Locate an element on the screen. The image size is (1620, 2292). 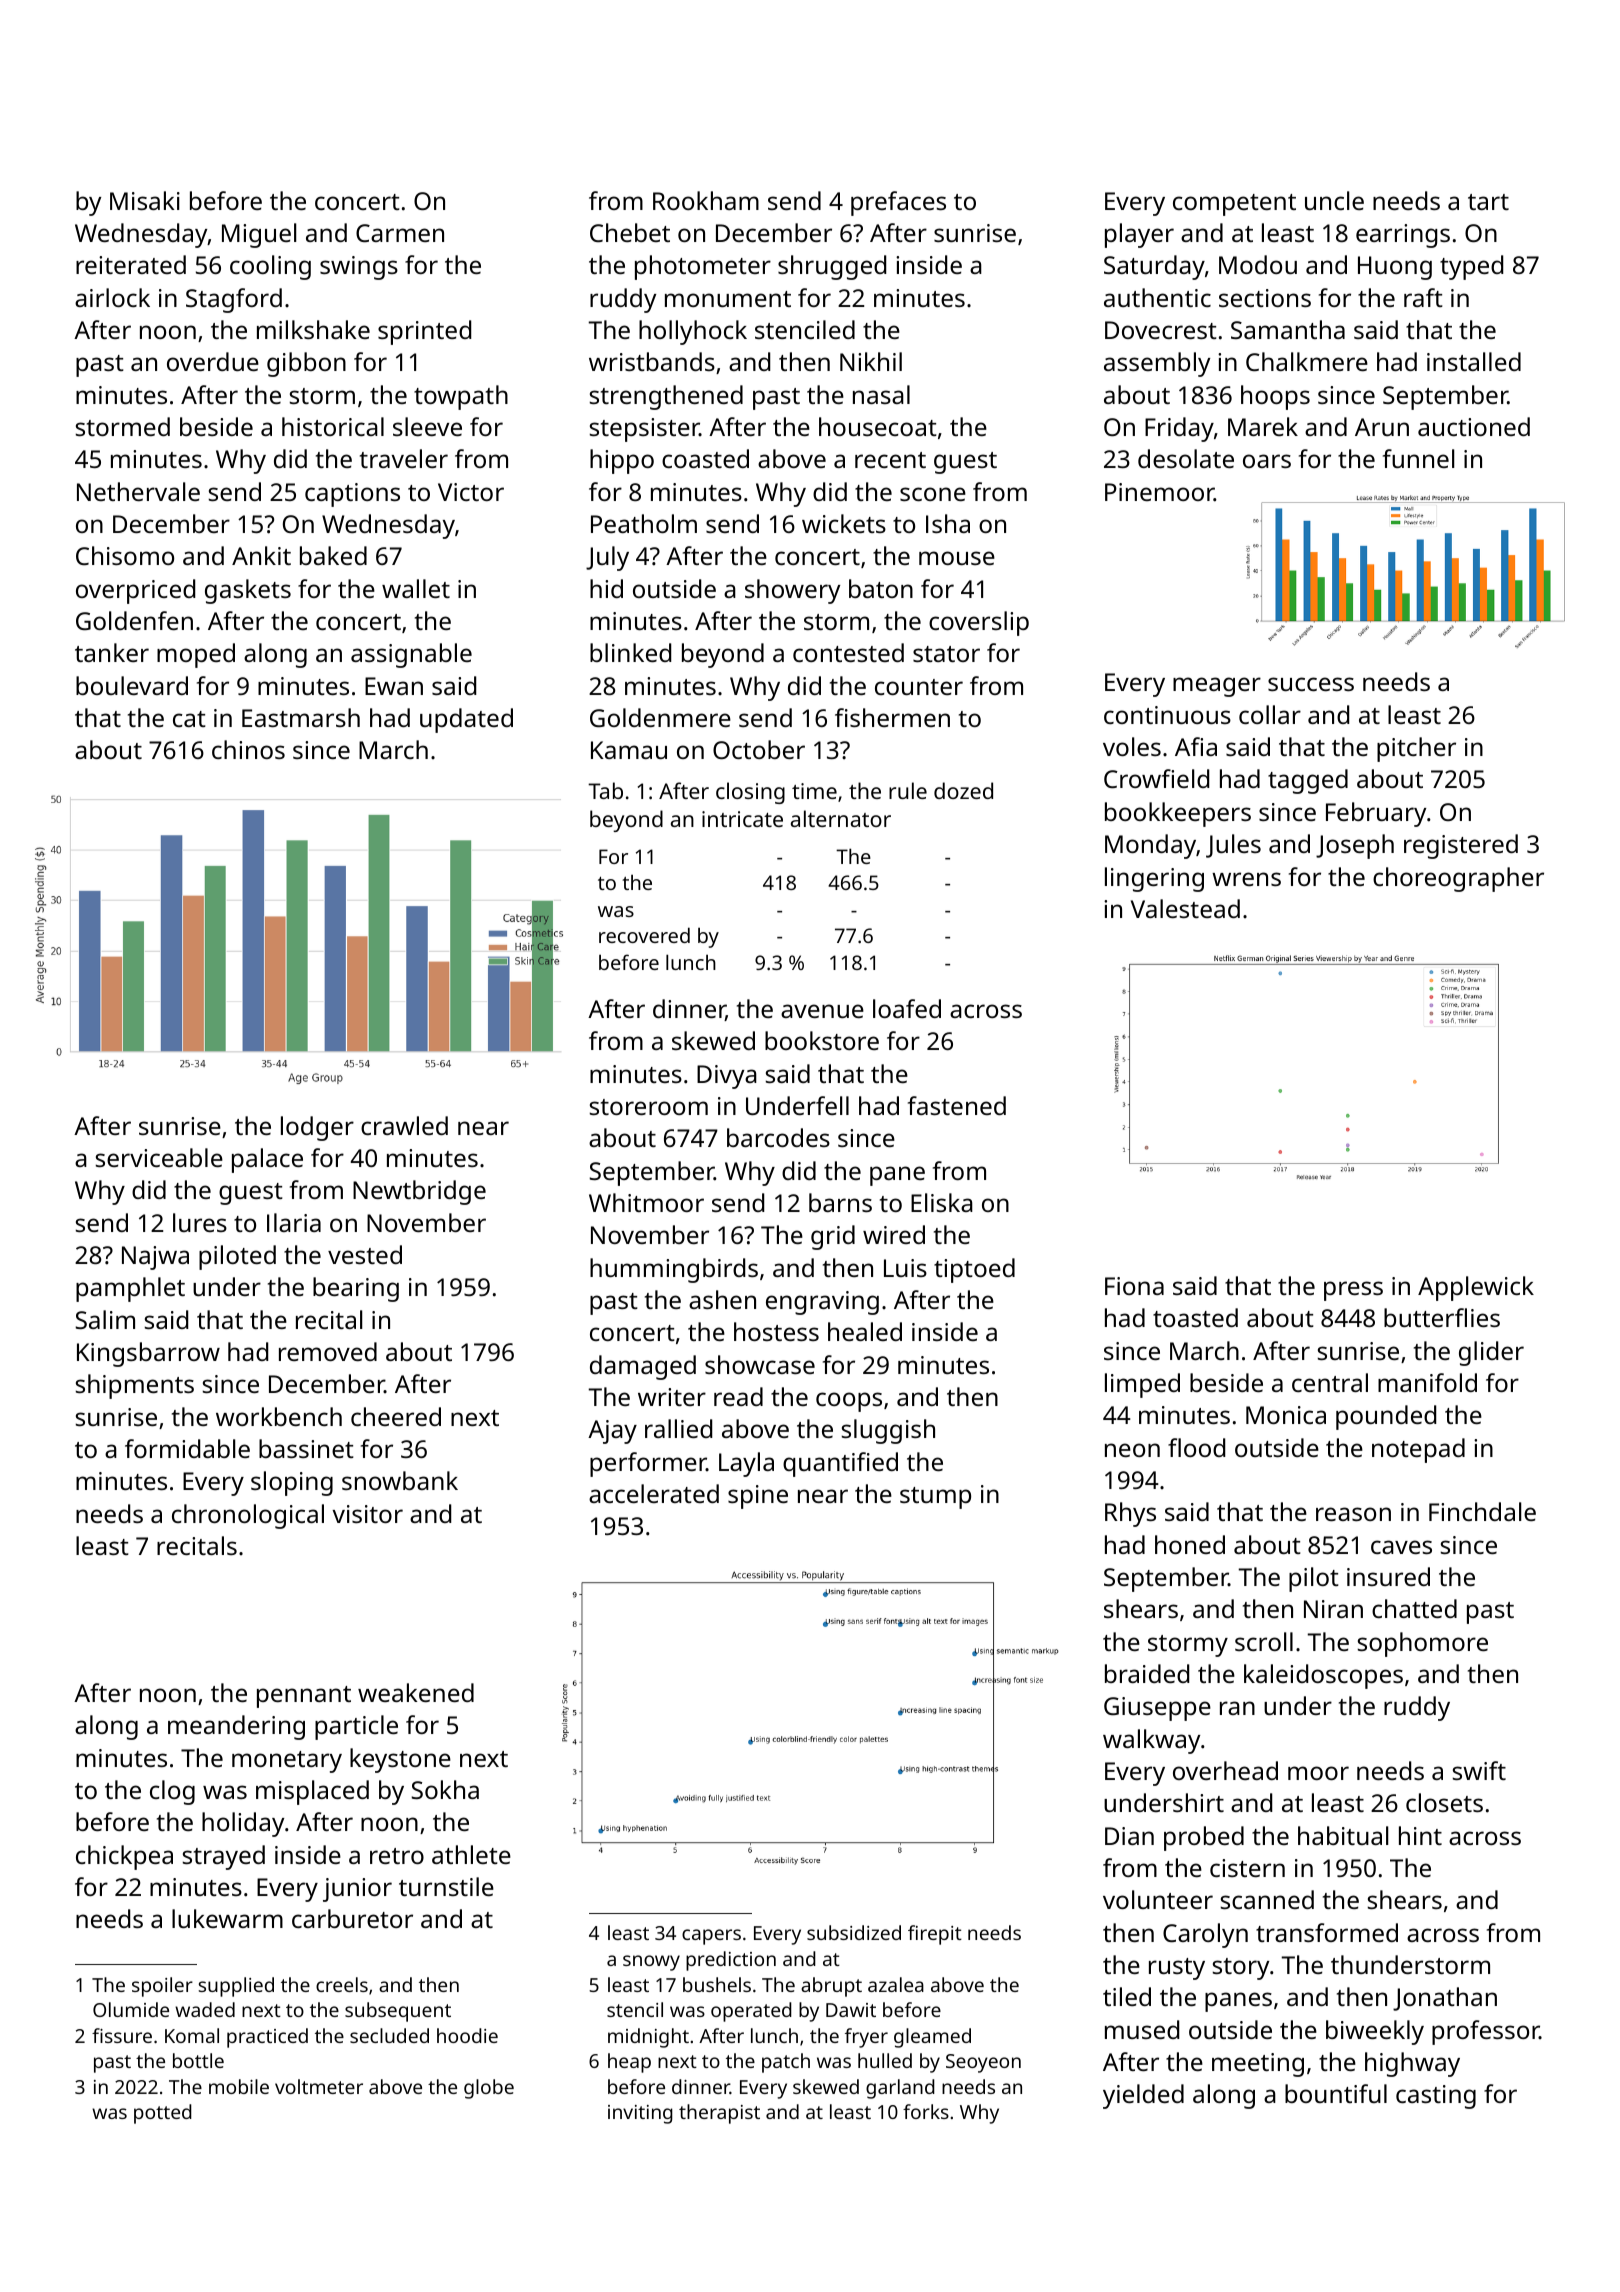
chinos is located at coordinates (248, 749).
